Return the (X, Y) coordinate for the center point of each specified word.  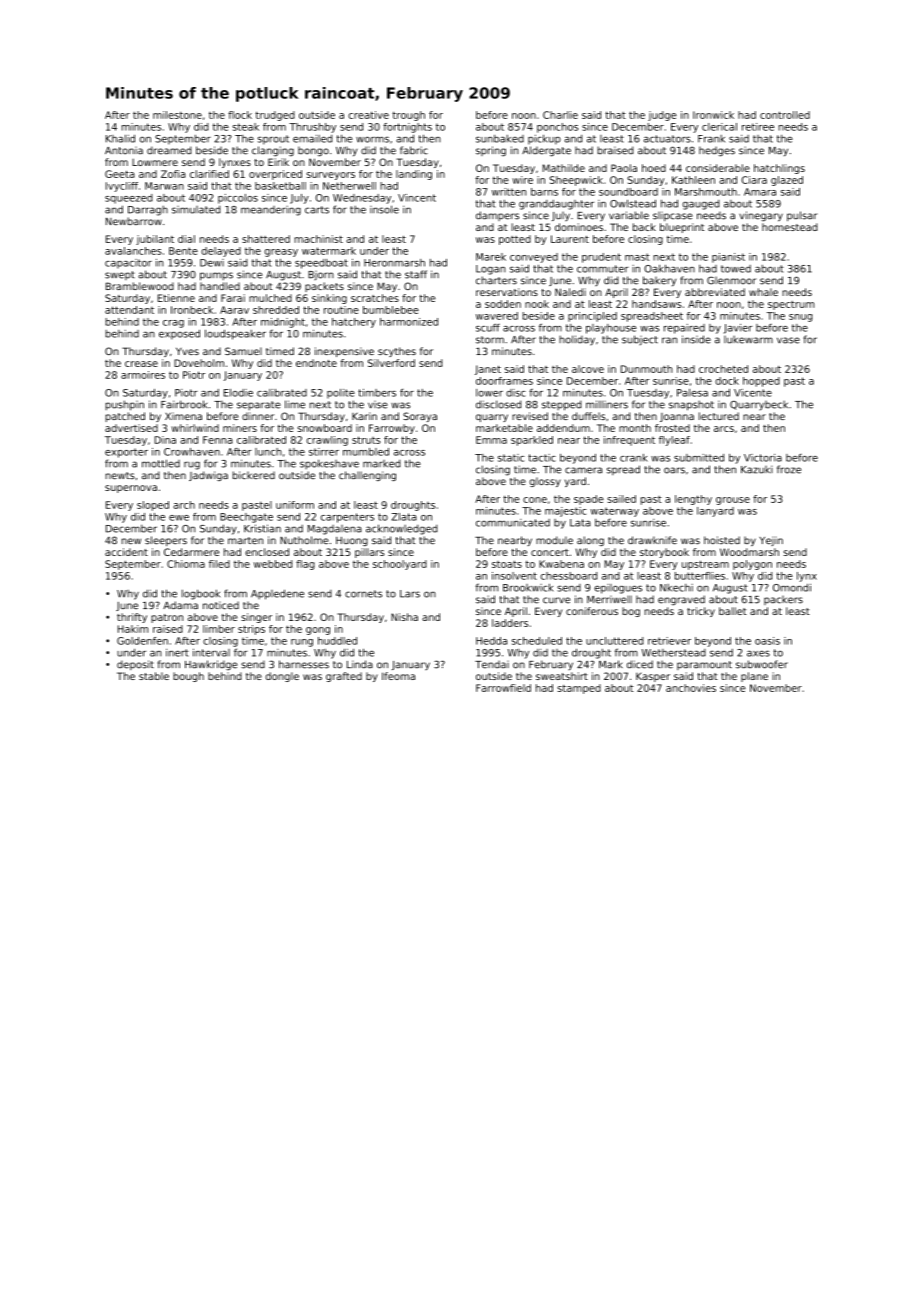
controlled (785, 115)
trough (408, 116)
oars (674, 470)
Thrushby (312, 128)
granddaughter (556, 205)
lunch (268, 452)
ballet (733, 611)
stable (154, 676)
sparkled (532, 441)
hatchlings (779, 169)
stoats (507, 564)
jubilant (155, 240)
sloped (153, 506)
